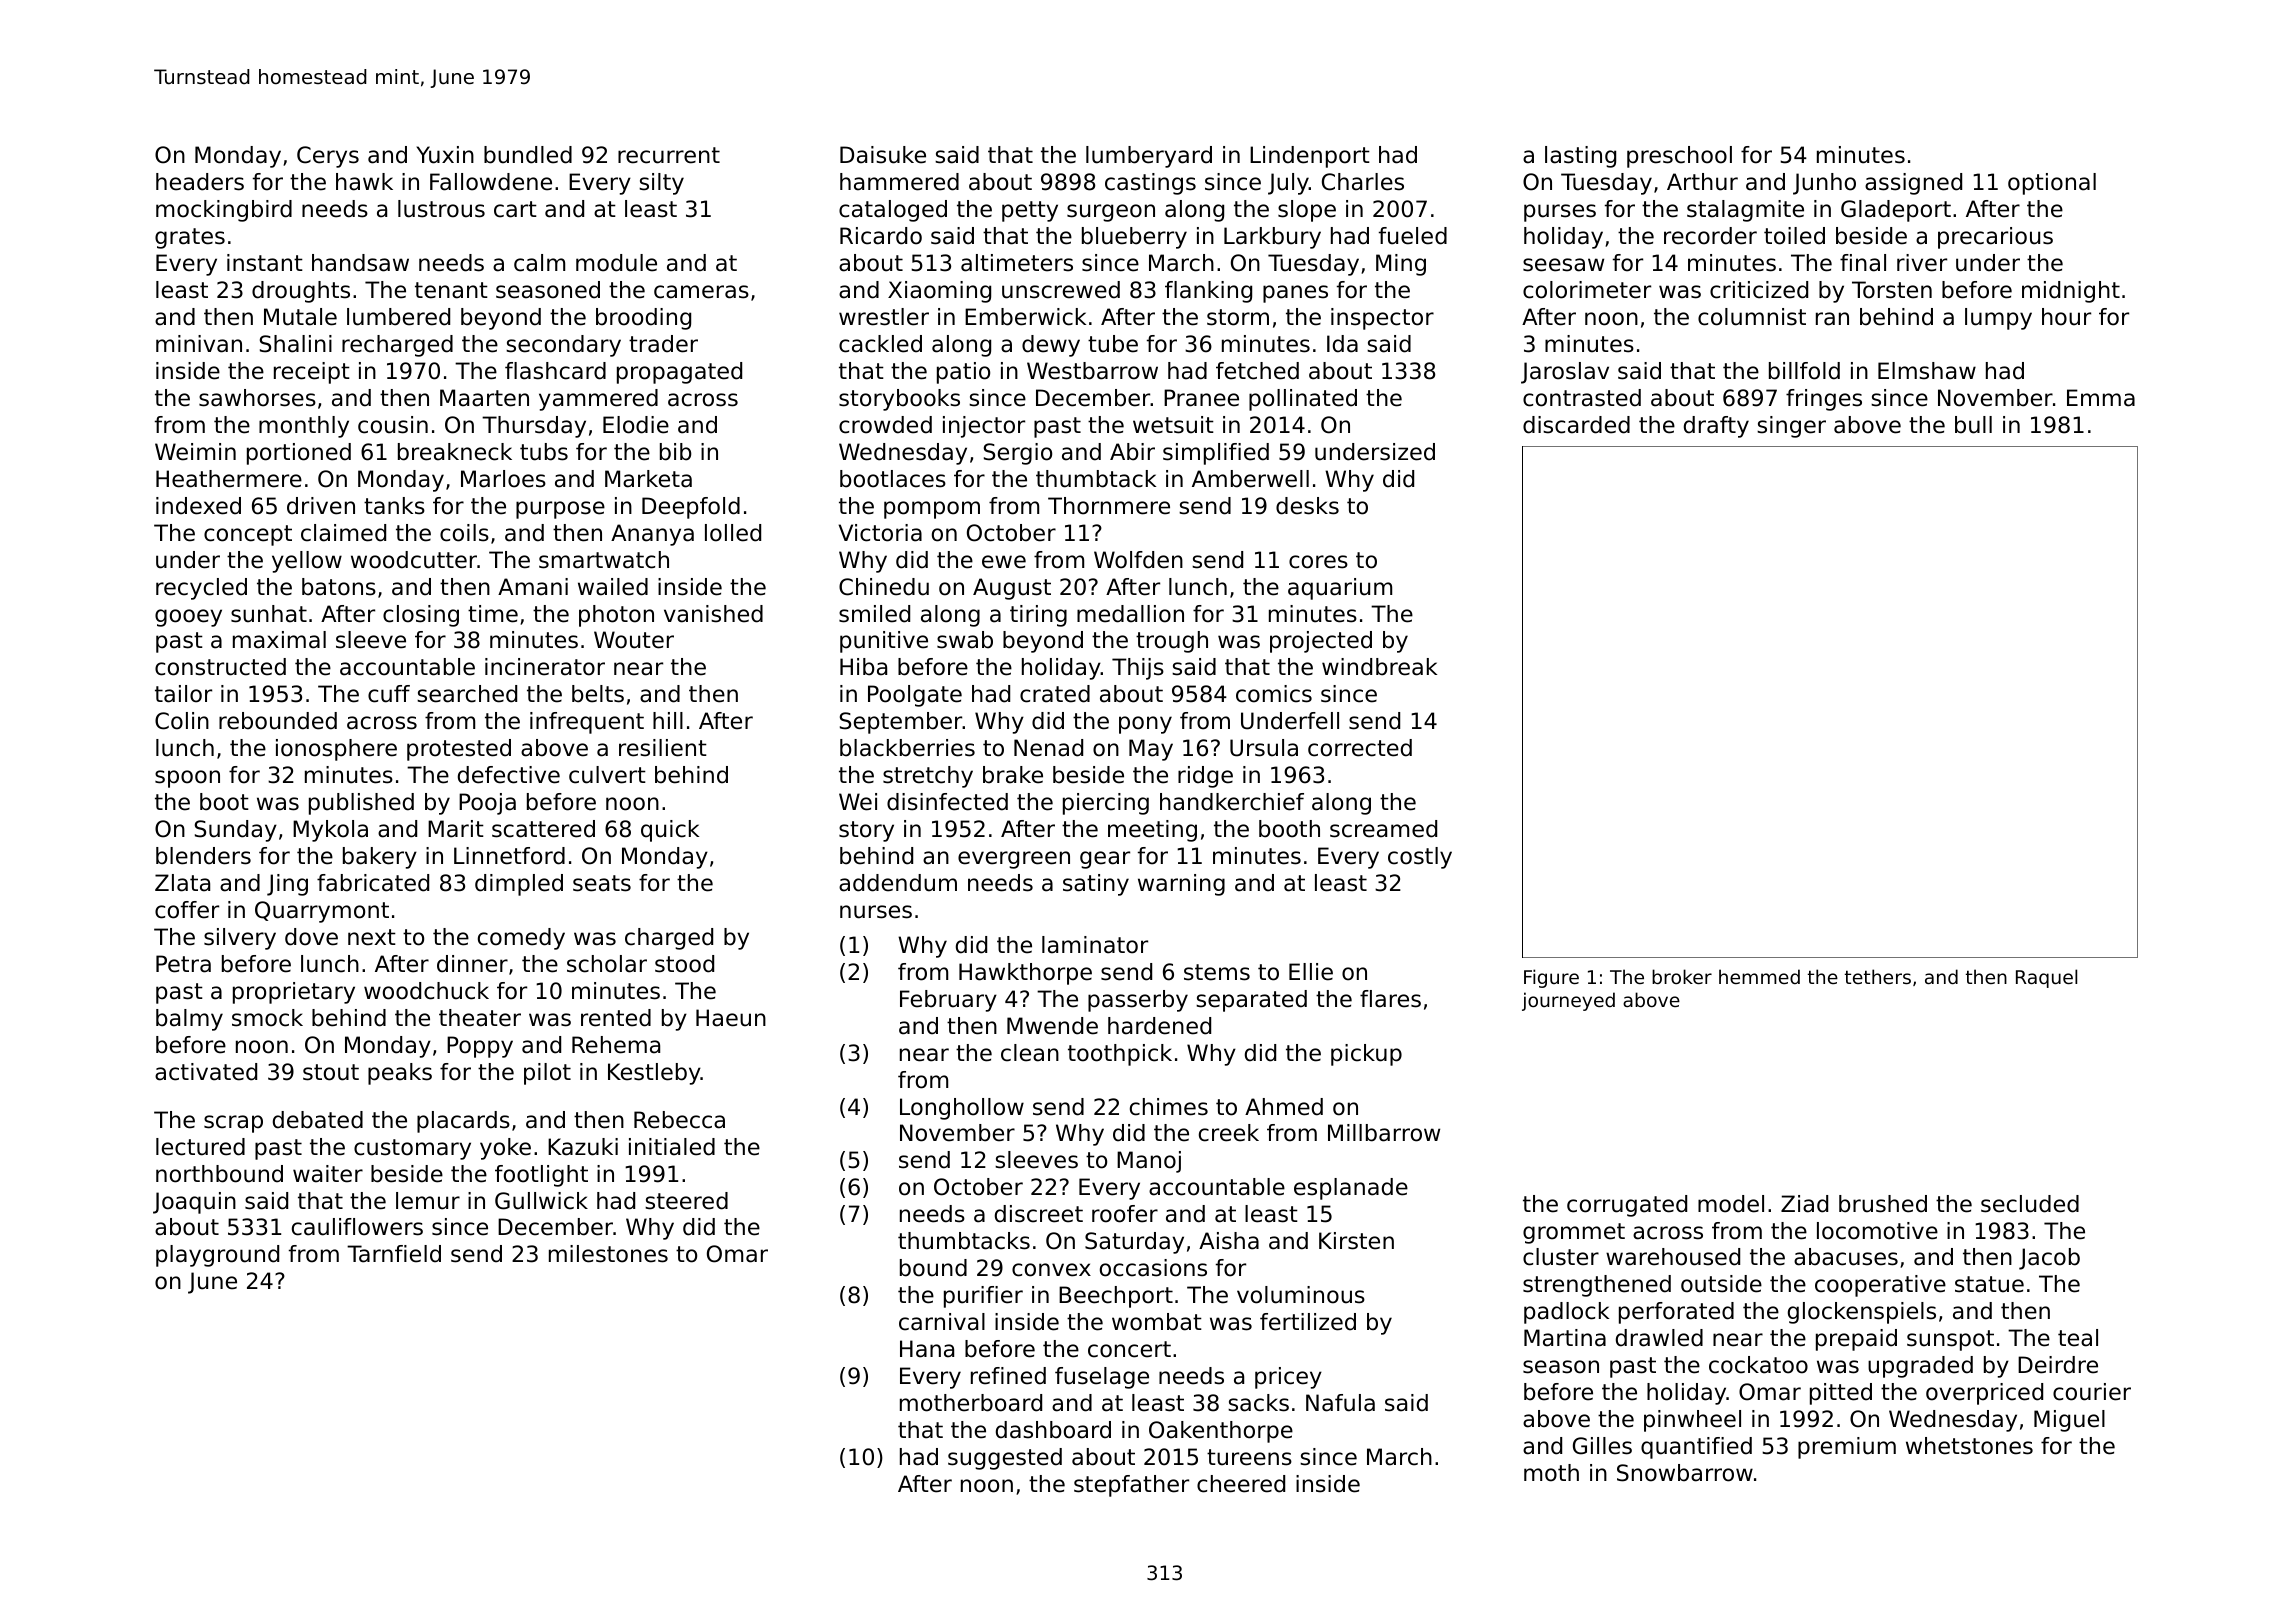 The height and width of the screenshot is (1620, 2292). I want to click on projected, so click(1321, 642).
